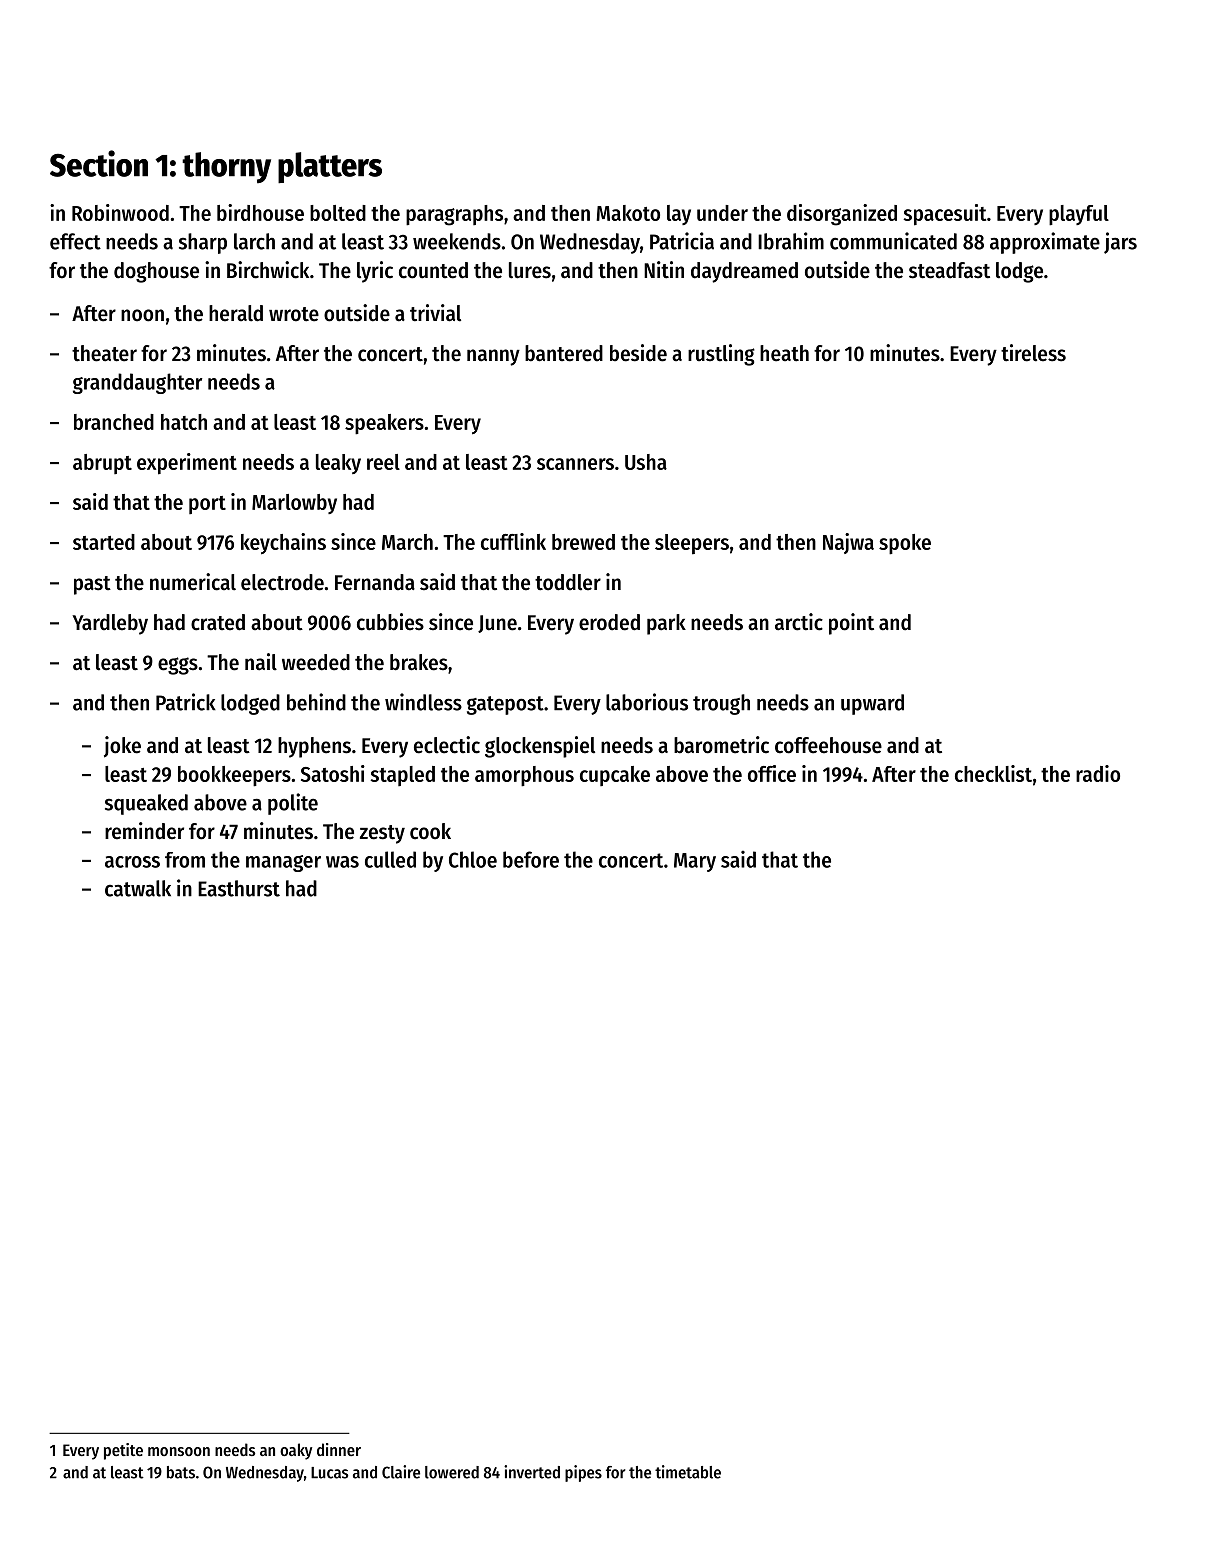 This page has width=1207, height=1562. I want to click on upward, so click(872, 704).
